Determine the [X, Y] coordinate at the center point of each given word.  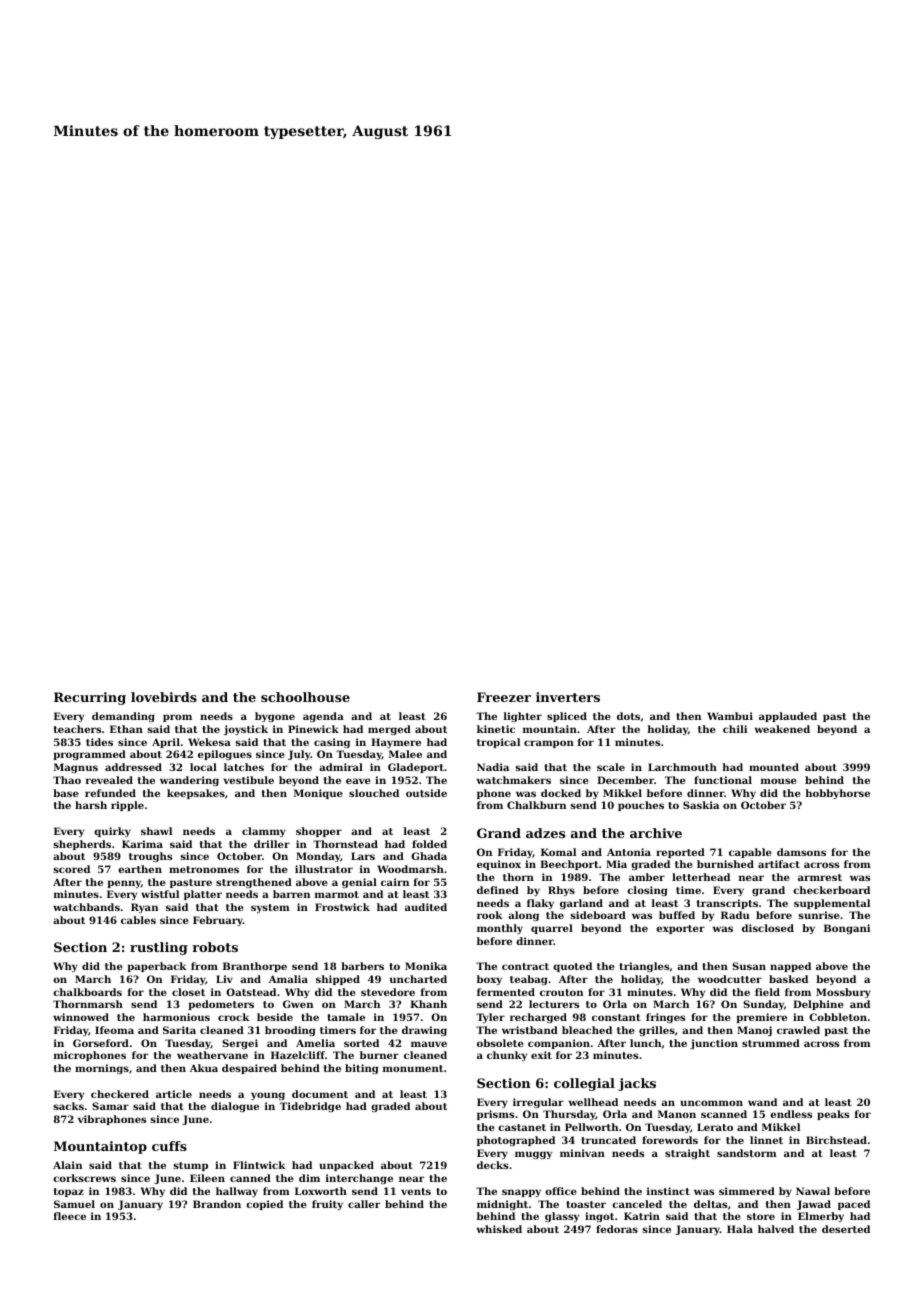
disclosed [768, 928]
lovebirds [164, 697]
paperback [156, 967]
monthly [500, 929]
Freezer [504, 697]
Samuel [74, 1204]
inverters [568, 697]
